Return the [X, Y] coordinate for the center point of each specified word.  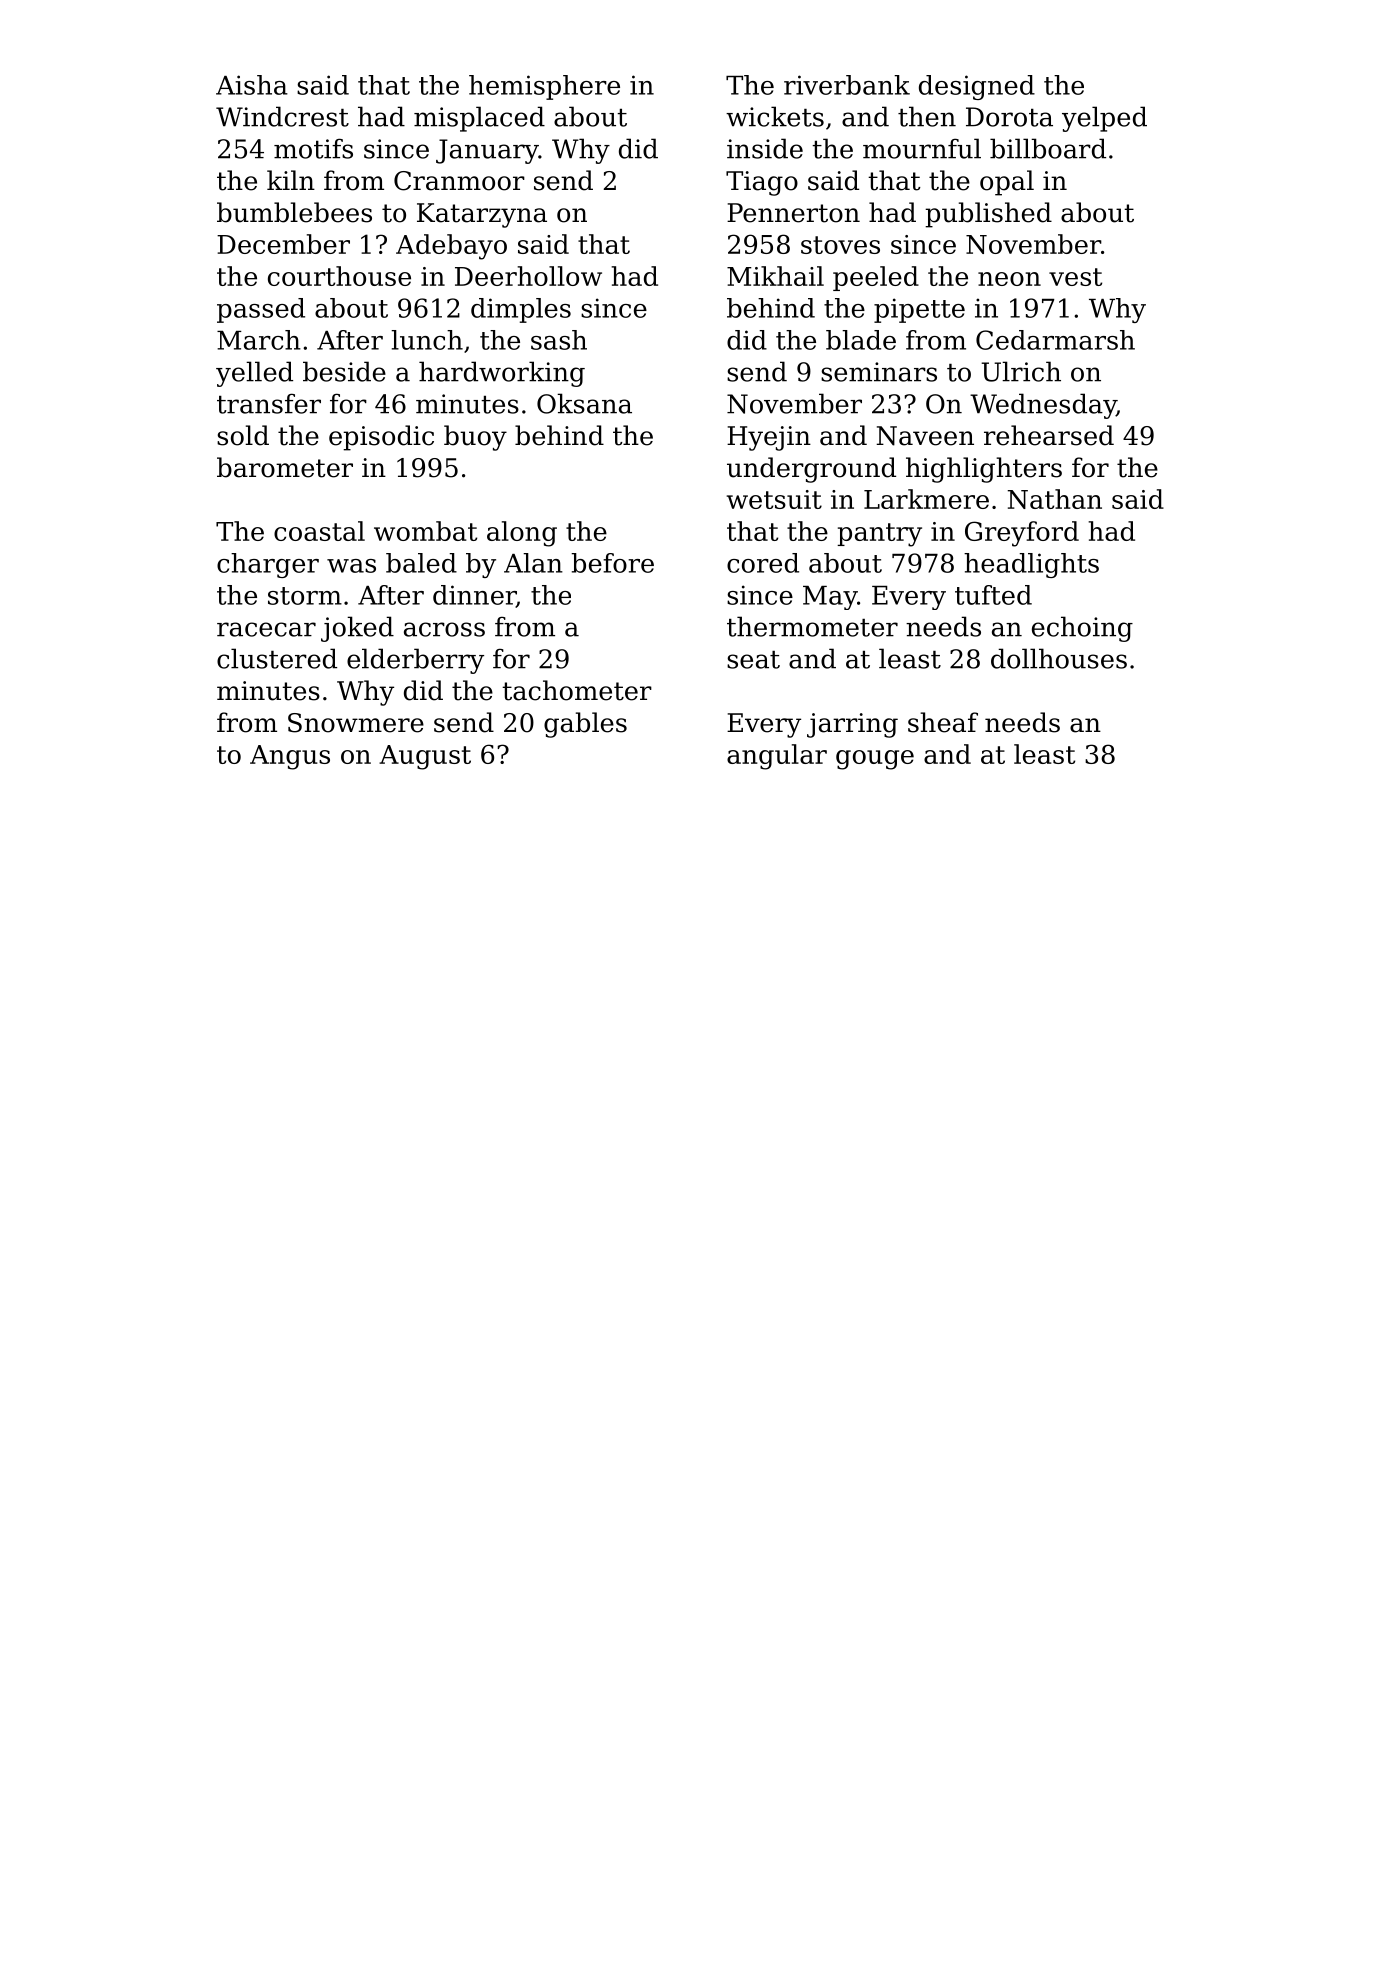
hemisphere [544, 87]
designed [977, 87]
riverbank [847, 85]
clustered [277, 658]
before [612, 563]
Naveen [925, 436]
